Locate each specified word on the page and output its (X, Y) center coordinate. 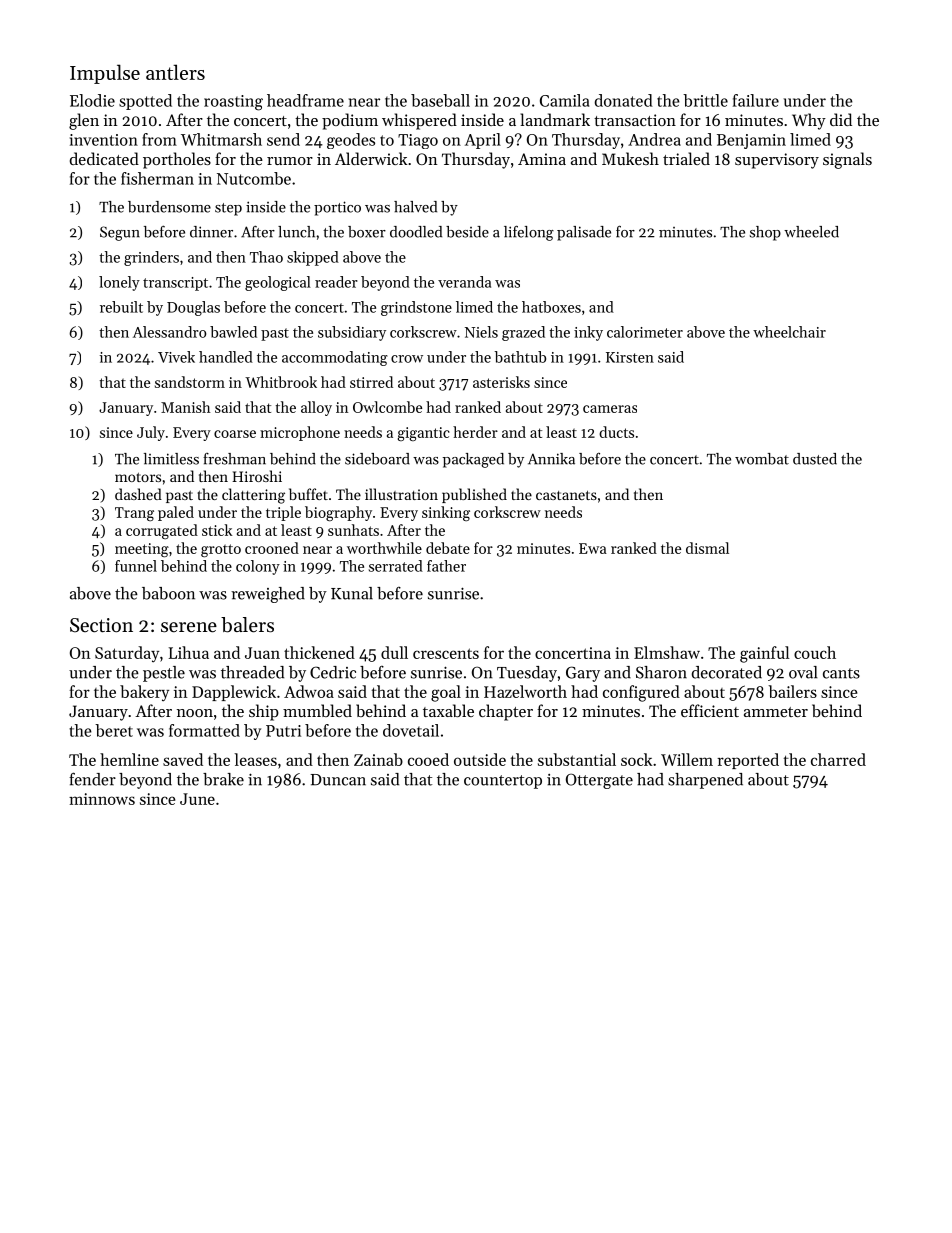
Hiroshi (257, 476)
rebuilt (121, 307)
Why (809, 121)
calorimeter (645, 332)
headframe (305, 100)
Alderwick (371, 158)
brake (223, 779)
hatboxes (551, 307)
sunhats (353, 530)
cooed (428, 759)
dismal (707, 548)
